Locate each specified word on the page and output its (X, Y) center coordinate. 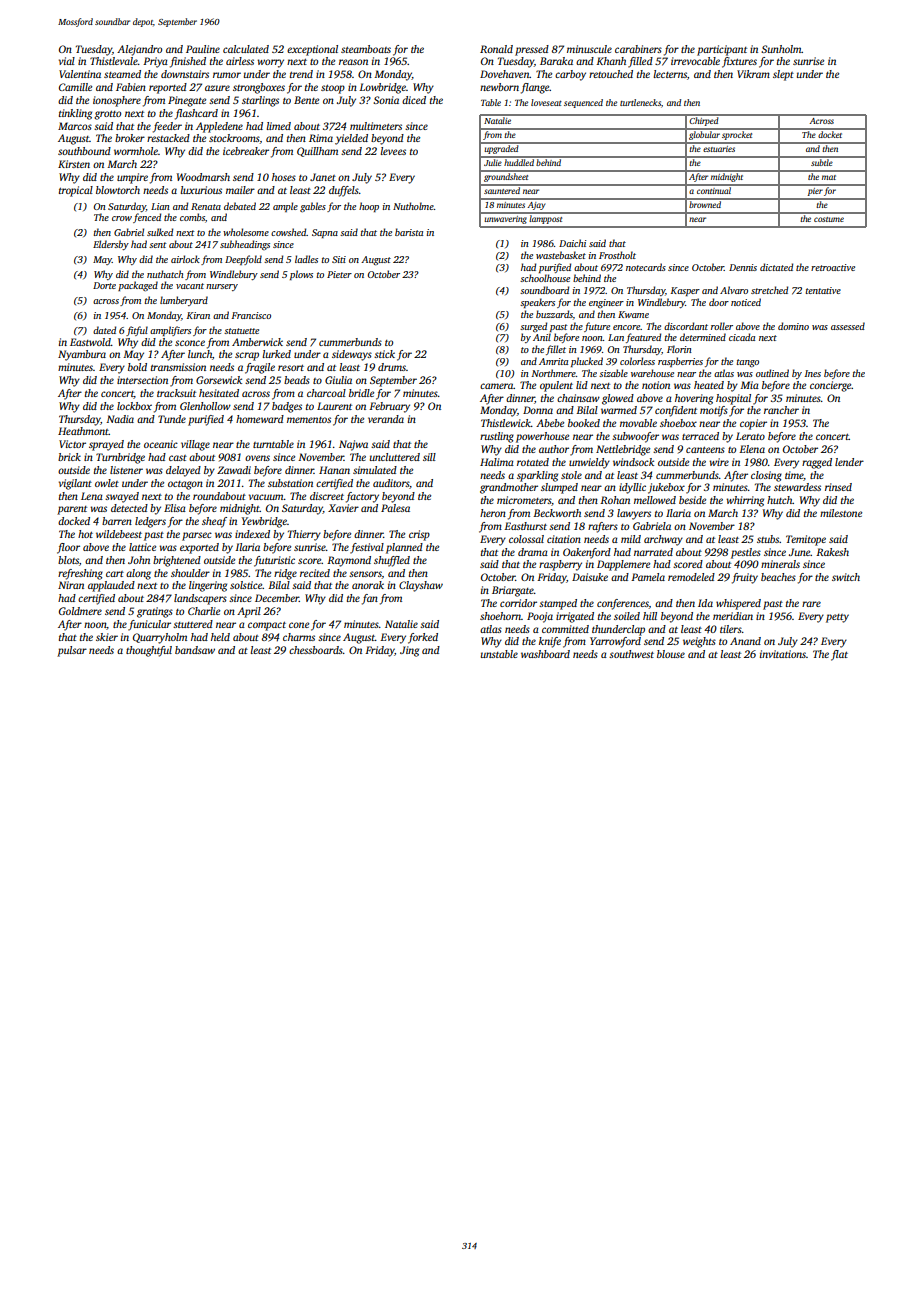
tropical (76, 191)
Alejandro (139, 50)
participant (722, 50)
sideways (352, 355)
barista (409, 232)
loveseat (546, 102)
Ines (812, 373)
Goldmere (80, 611)
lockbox (134, 406)
